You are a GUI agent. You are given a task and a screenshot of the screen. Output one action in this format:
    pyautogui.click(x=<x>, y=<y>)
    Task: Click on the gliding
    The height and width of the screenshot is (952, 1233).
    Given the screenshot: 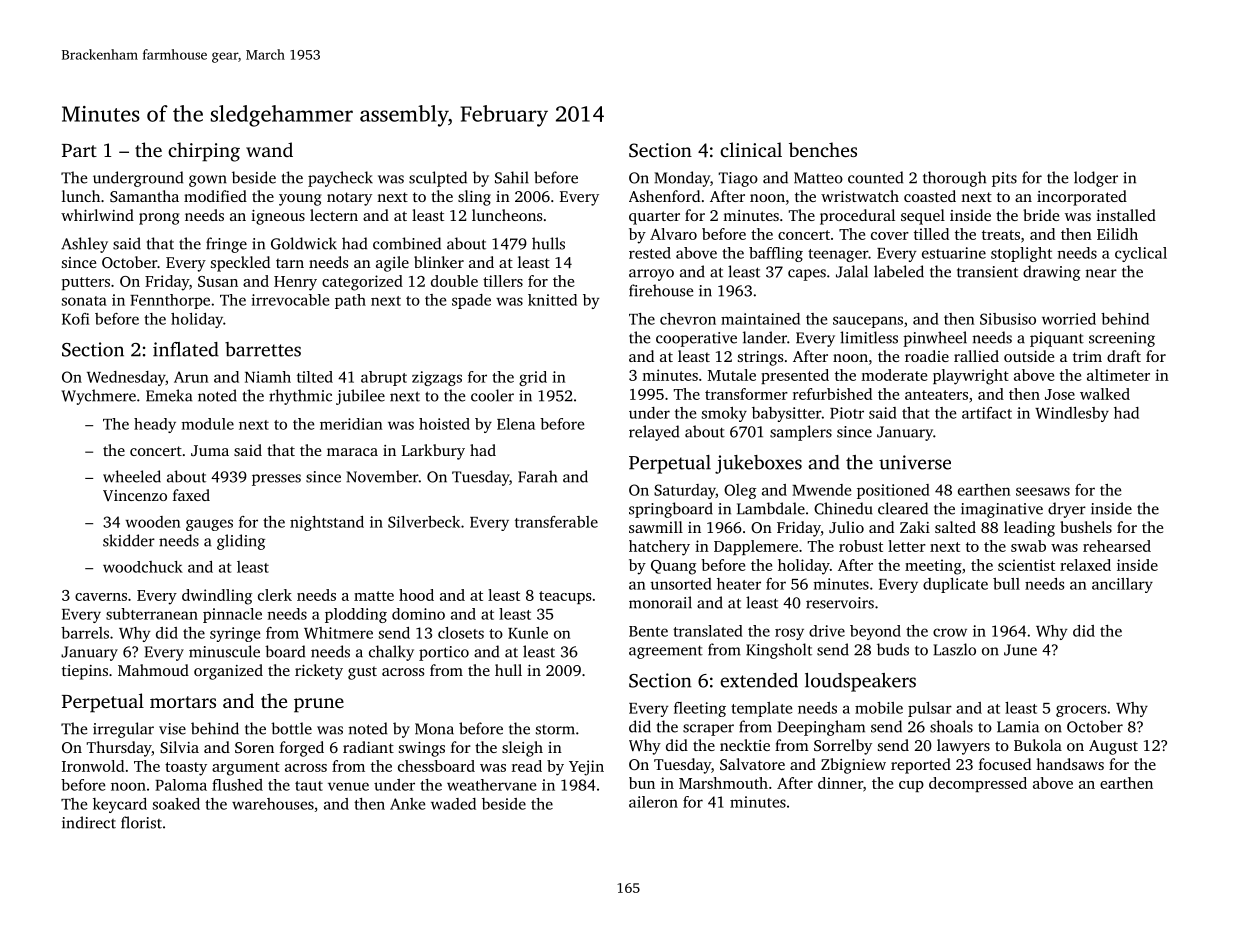 What is the action you would take?
    pyautogui.click(x=241, y=542)
